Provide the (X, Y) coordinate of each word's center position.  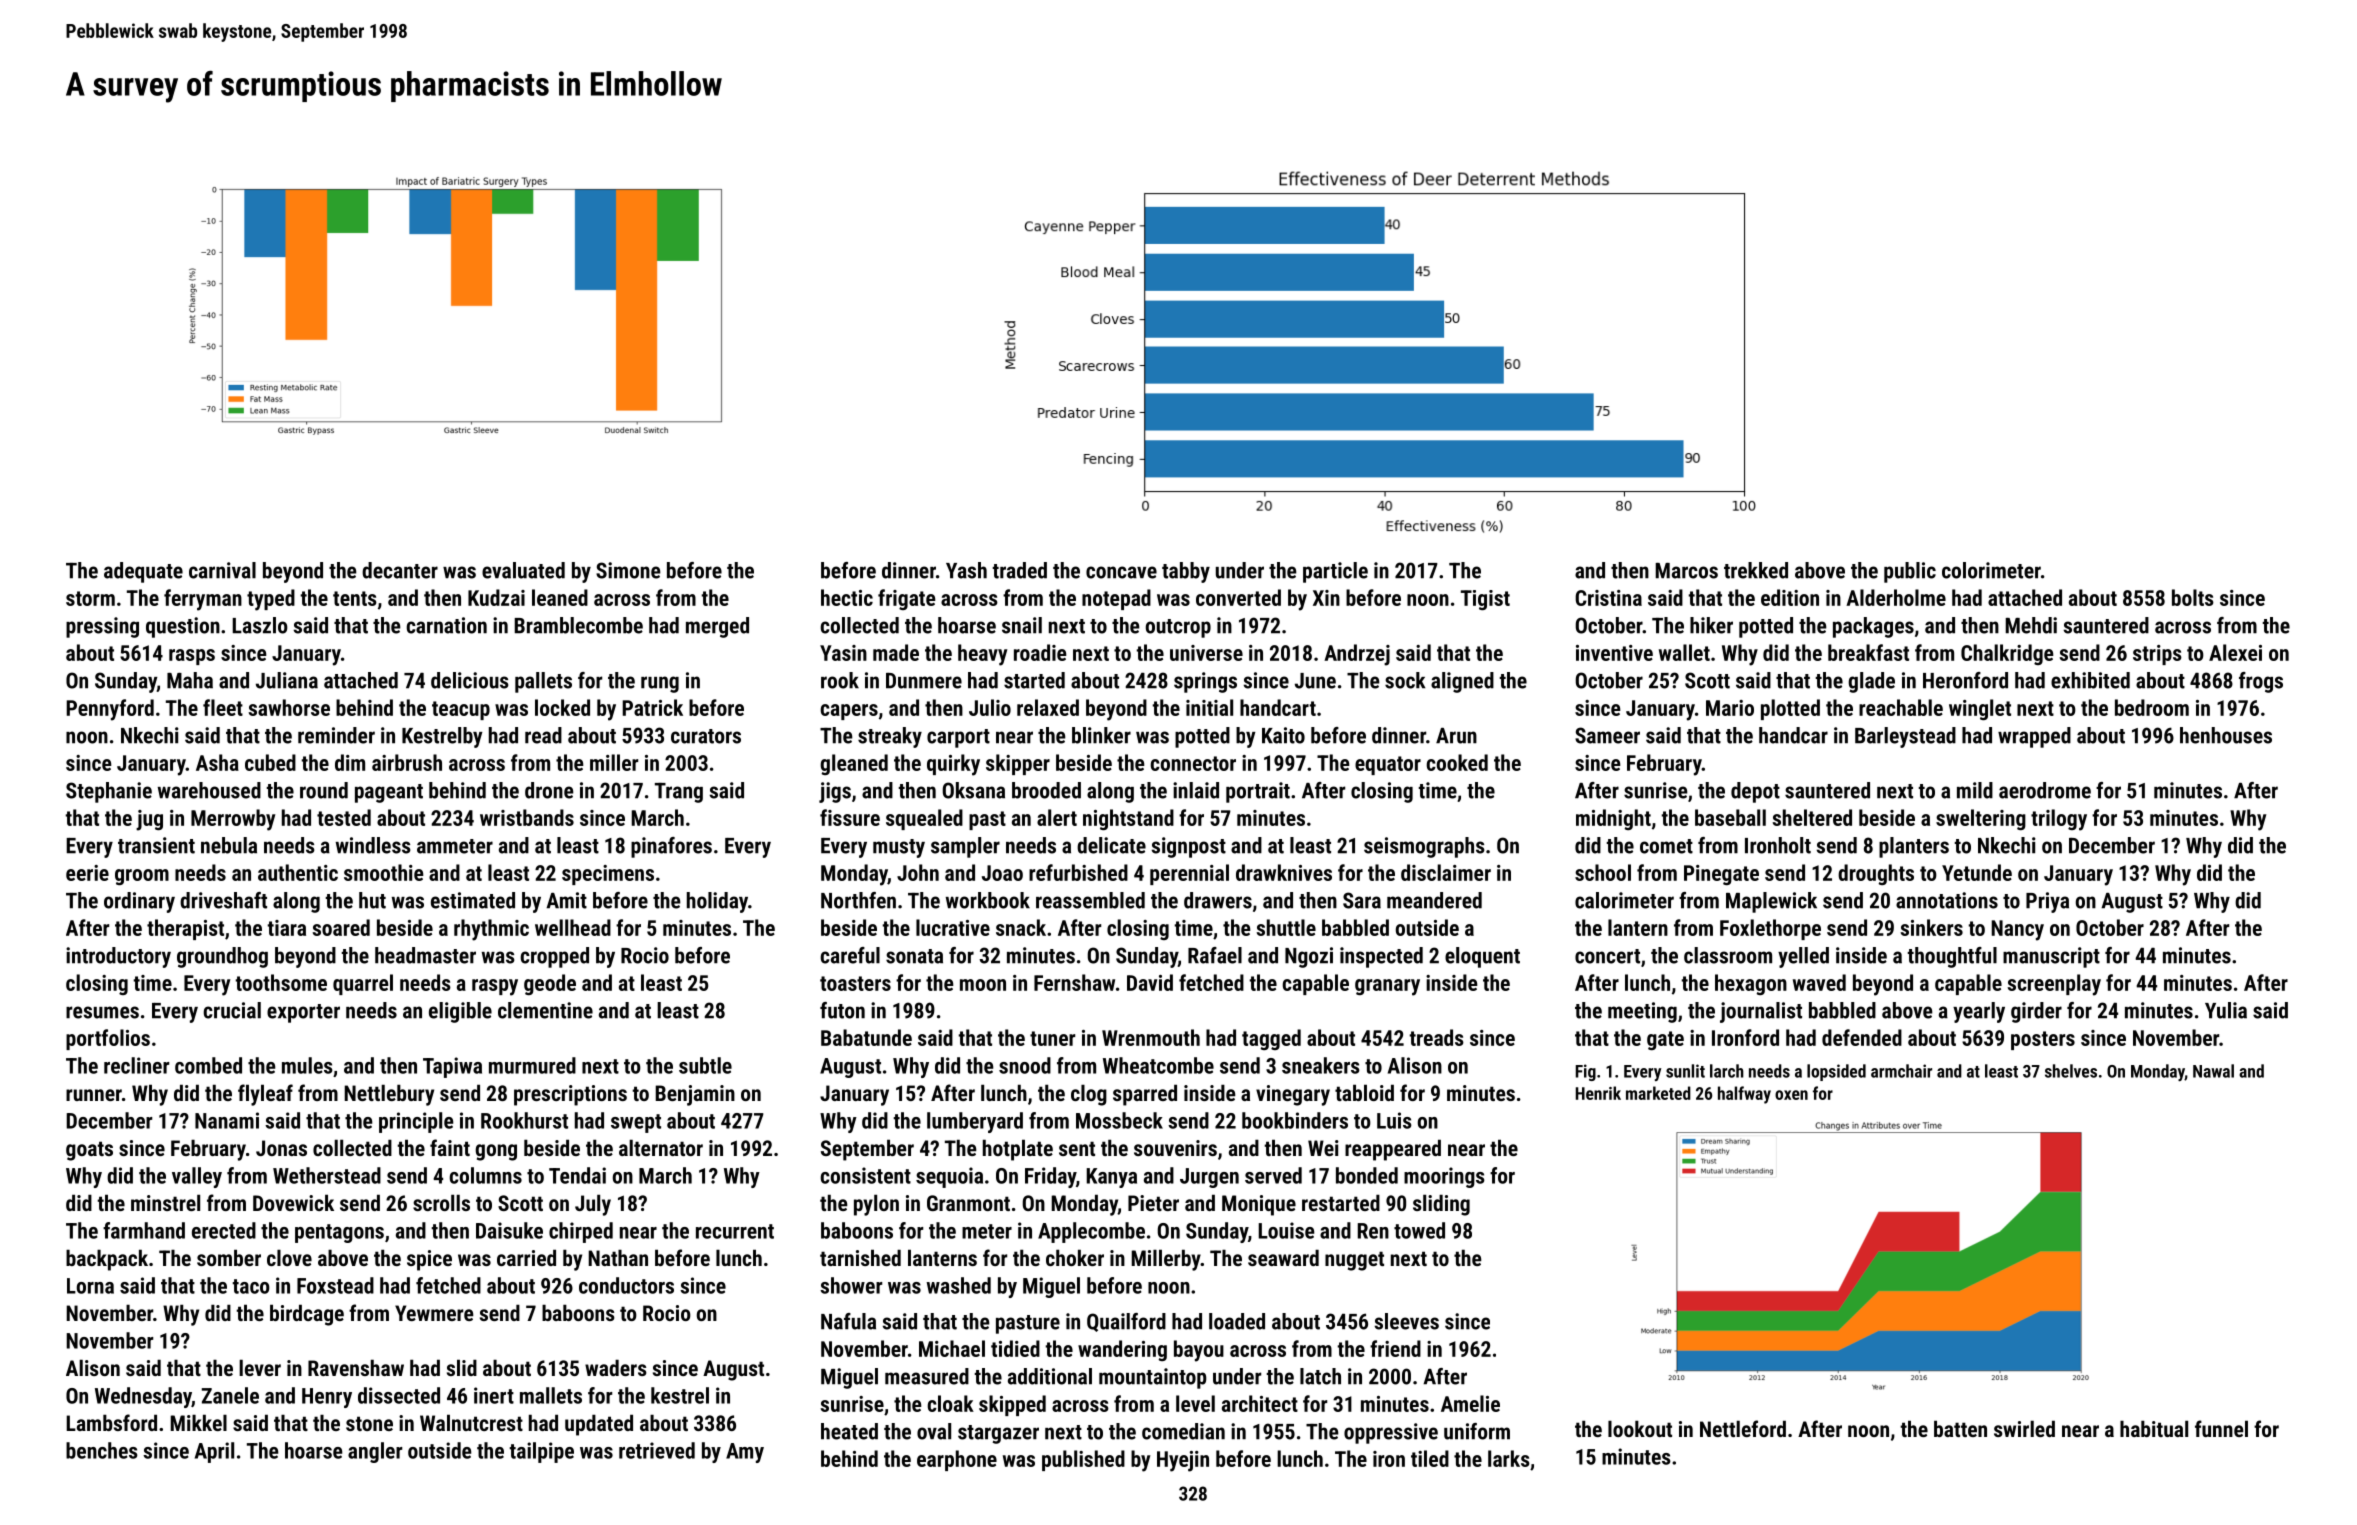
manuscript (2051, 957)
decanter (400, 570)
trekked (1756, 570)
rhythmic (491, 930)
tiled (1430, 1458)
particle (1335, 572)
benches (102, 1450)
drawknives (1284, 872)
